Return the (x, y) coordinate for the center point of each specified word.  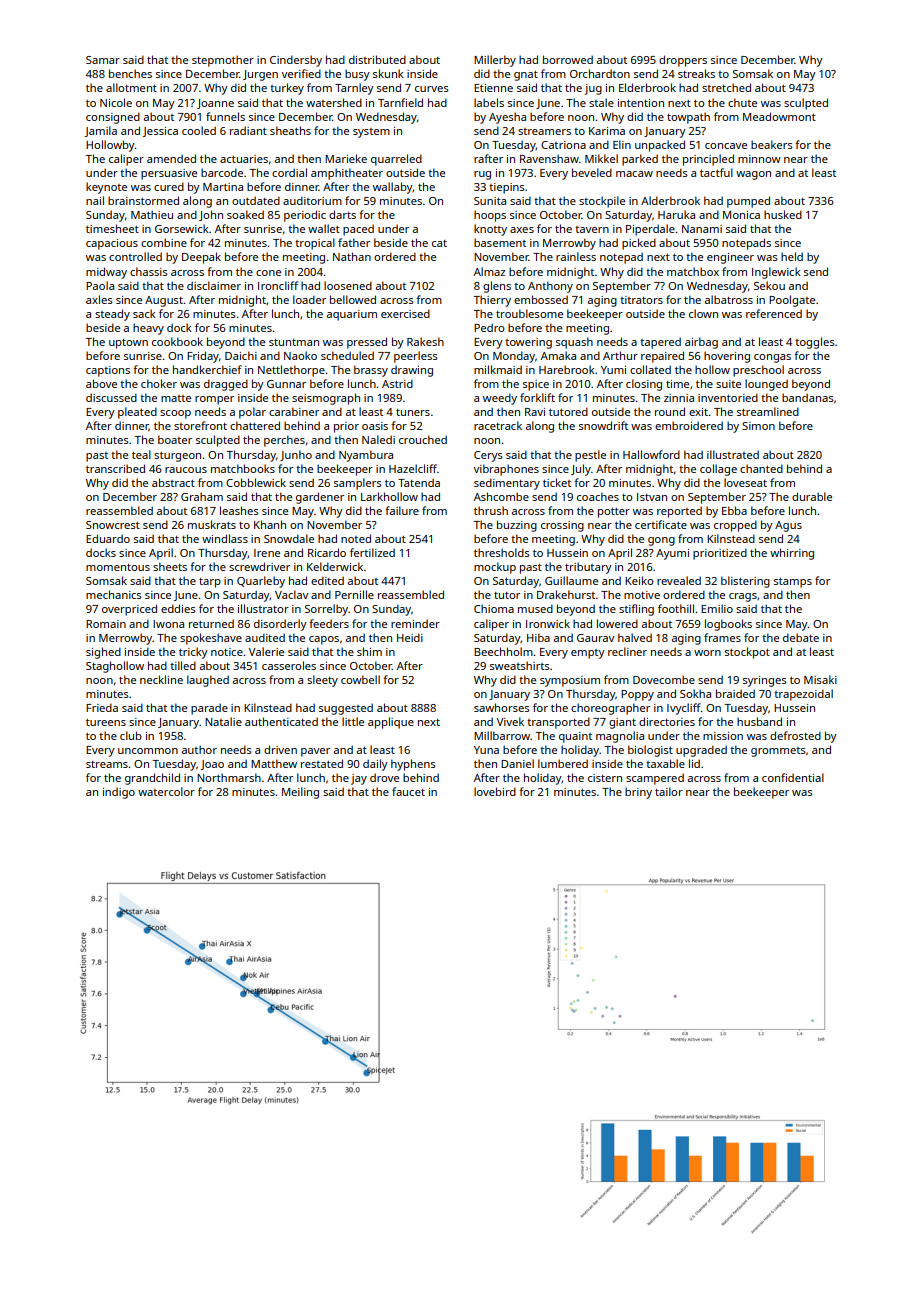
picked (639, 244)
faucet (408, 791)
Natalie (223, 721)
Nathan (352, 256)
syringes (765, 681)
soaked (245, 214)
